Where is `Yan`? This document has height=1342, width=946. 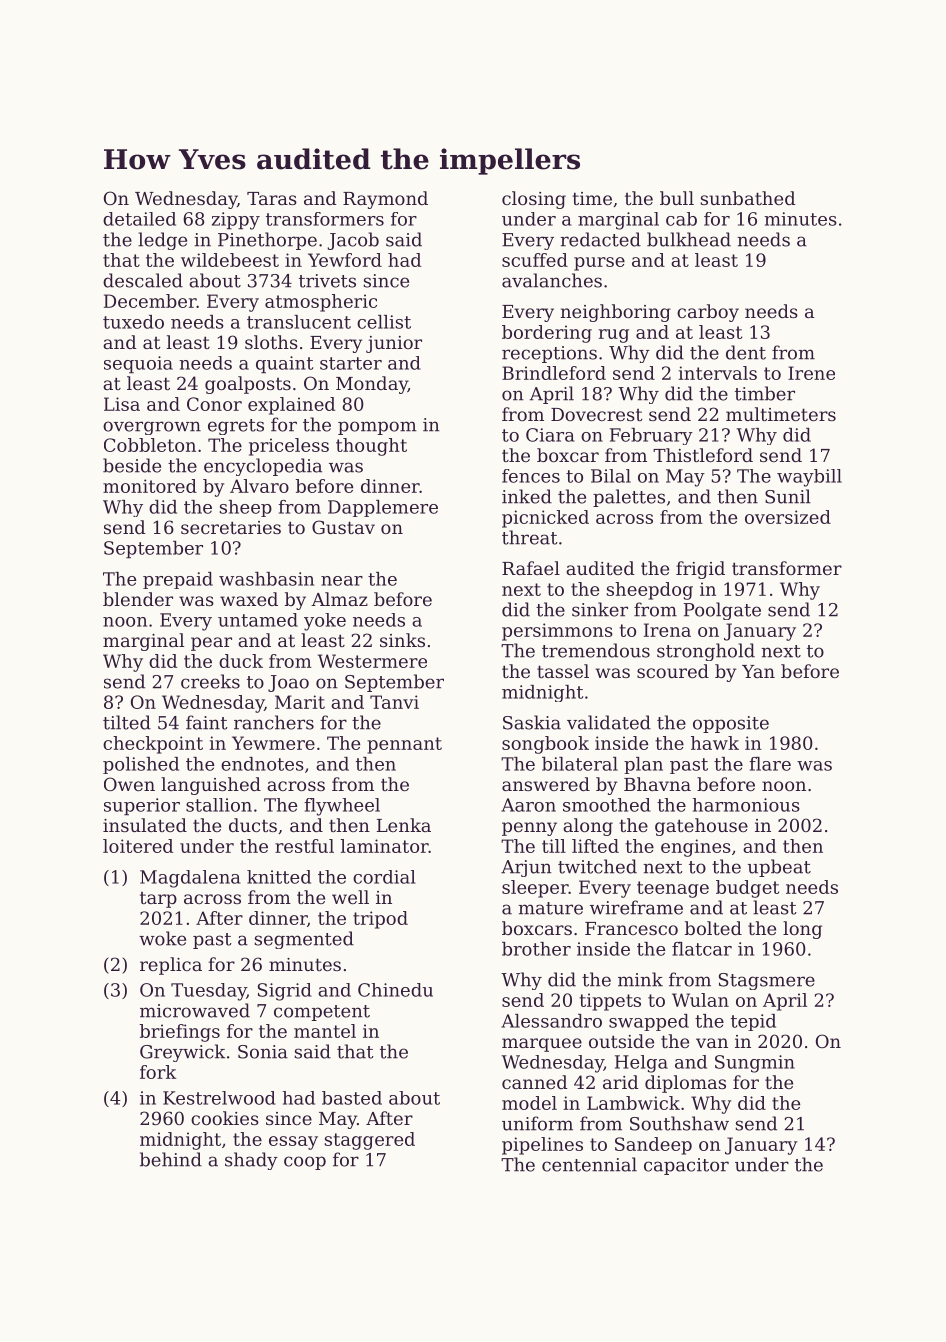 Yan is located at coordinates (758, 671).
